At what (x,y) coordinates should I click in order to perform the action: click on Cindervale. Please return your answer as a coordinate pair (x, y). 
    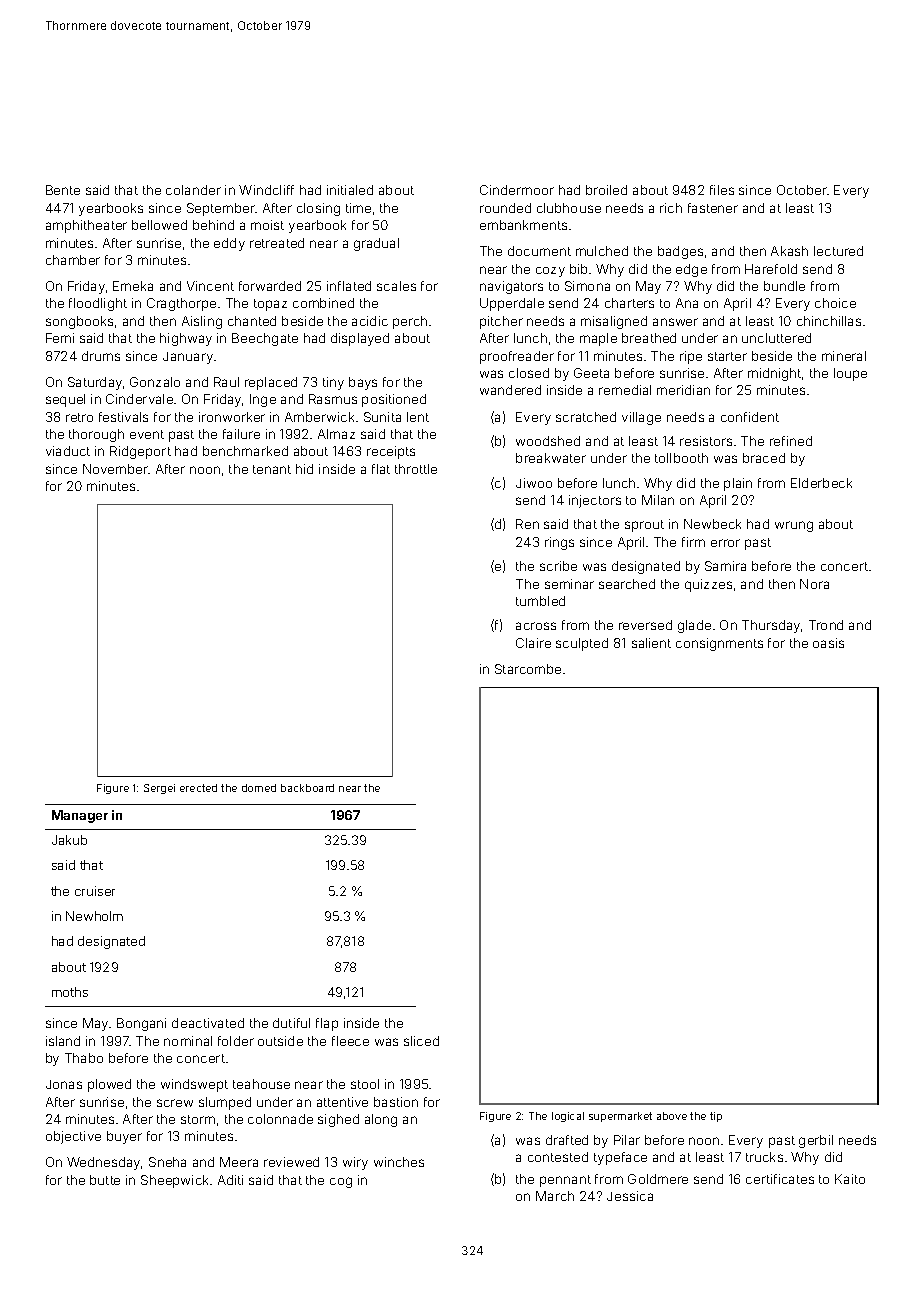
    Looking at the image, I should click on (139, 399).
